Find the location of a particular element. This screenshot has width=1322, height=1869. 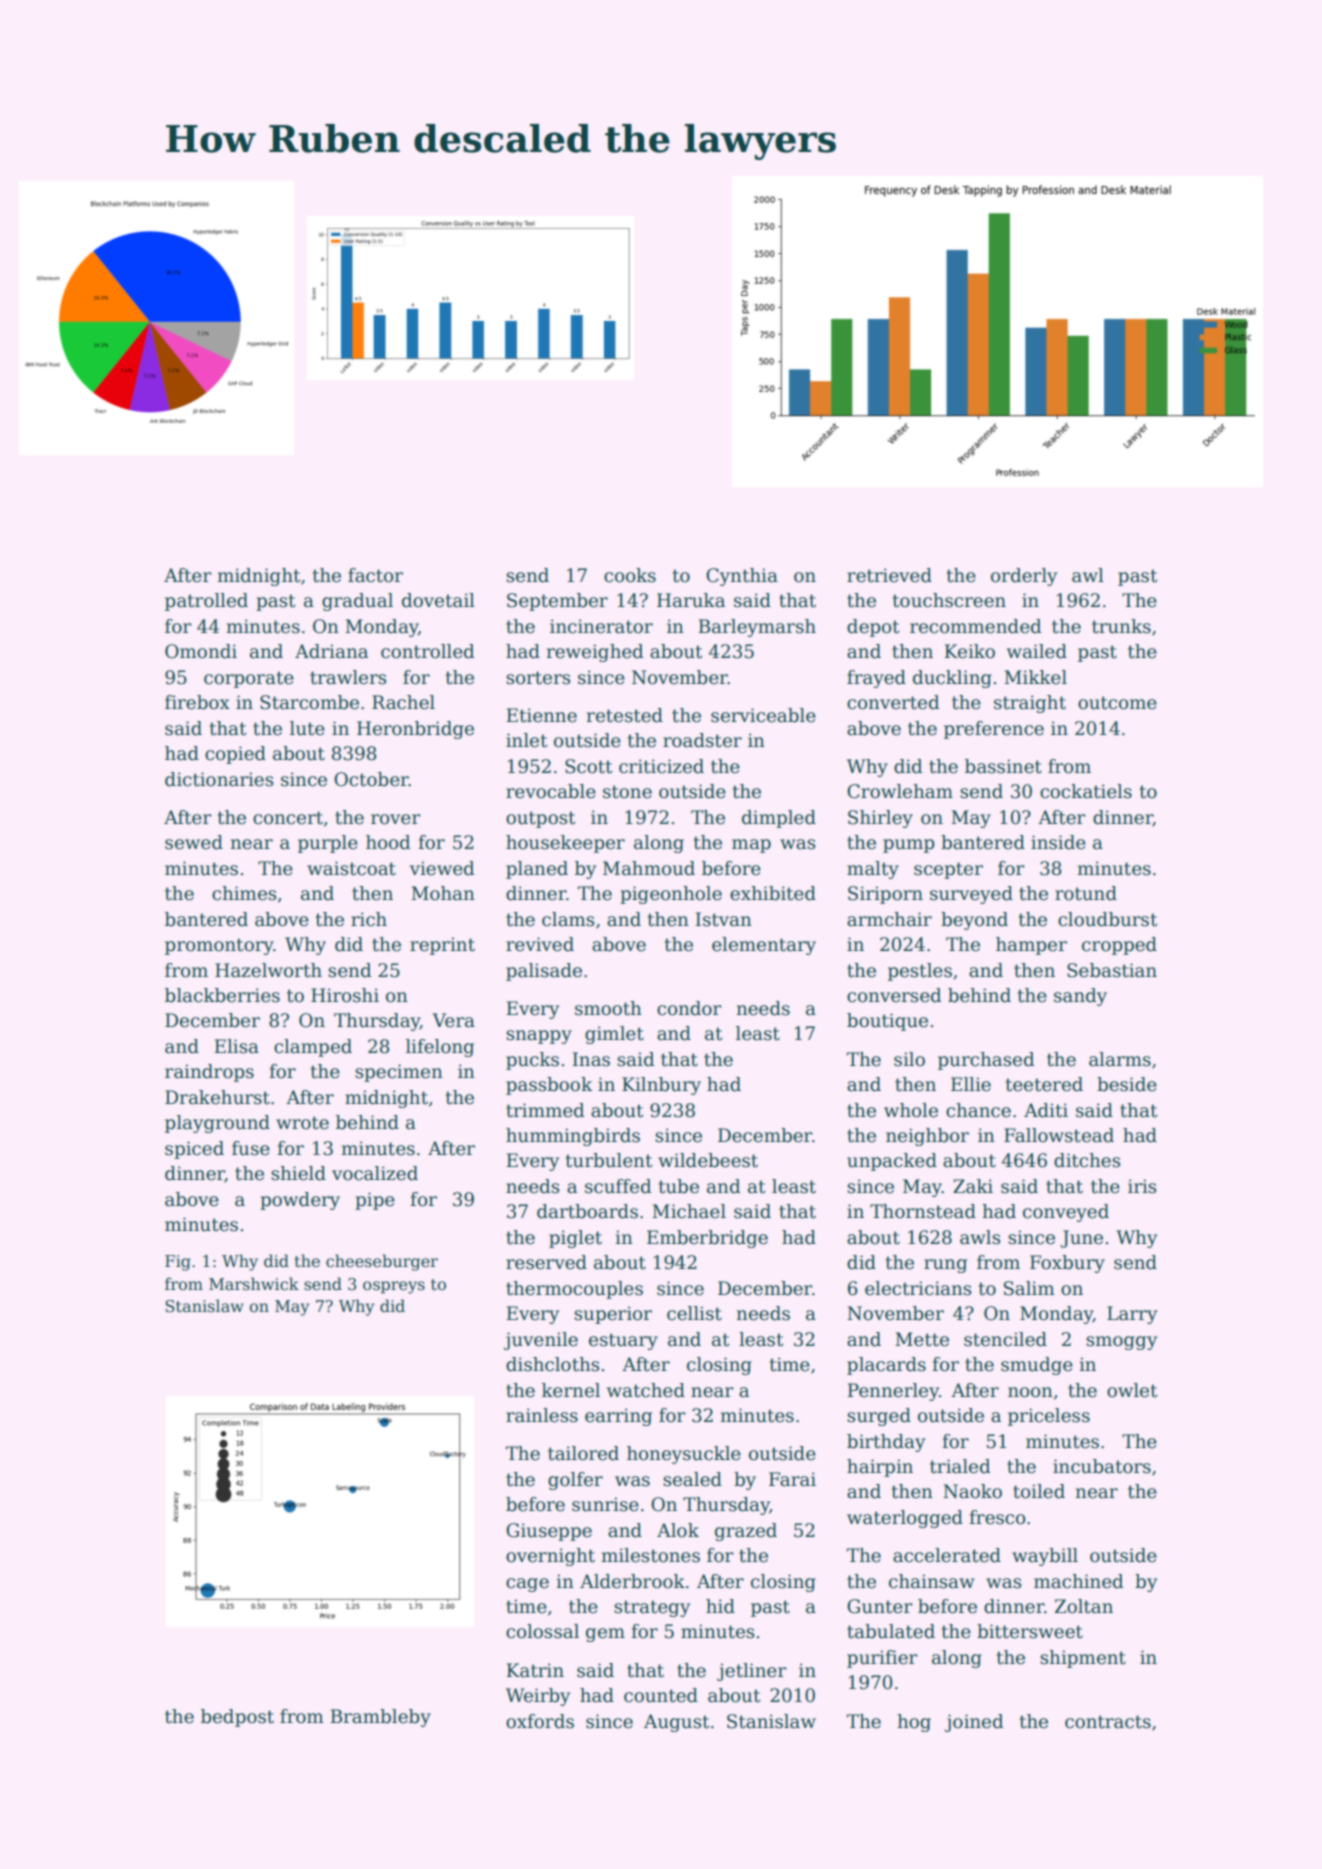

patrolled is located at coordinates (206, 602).
